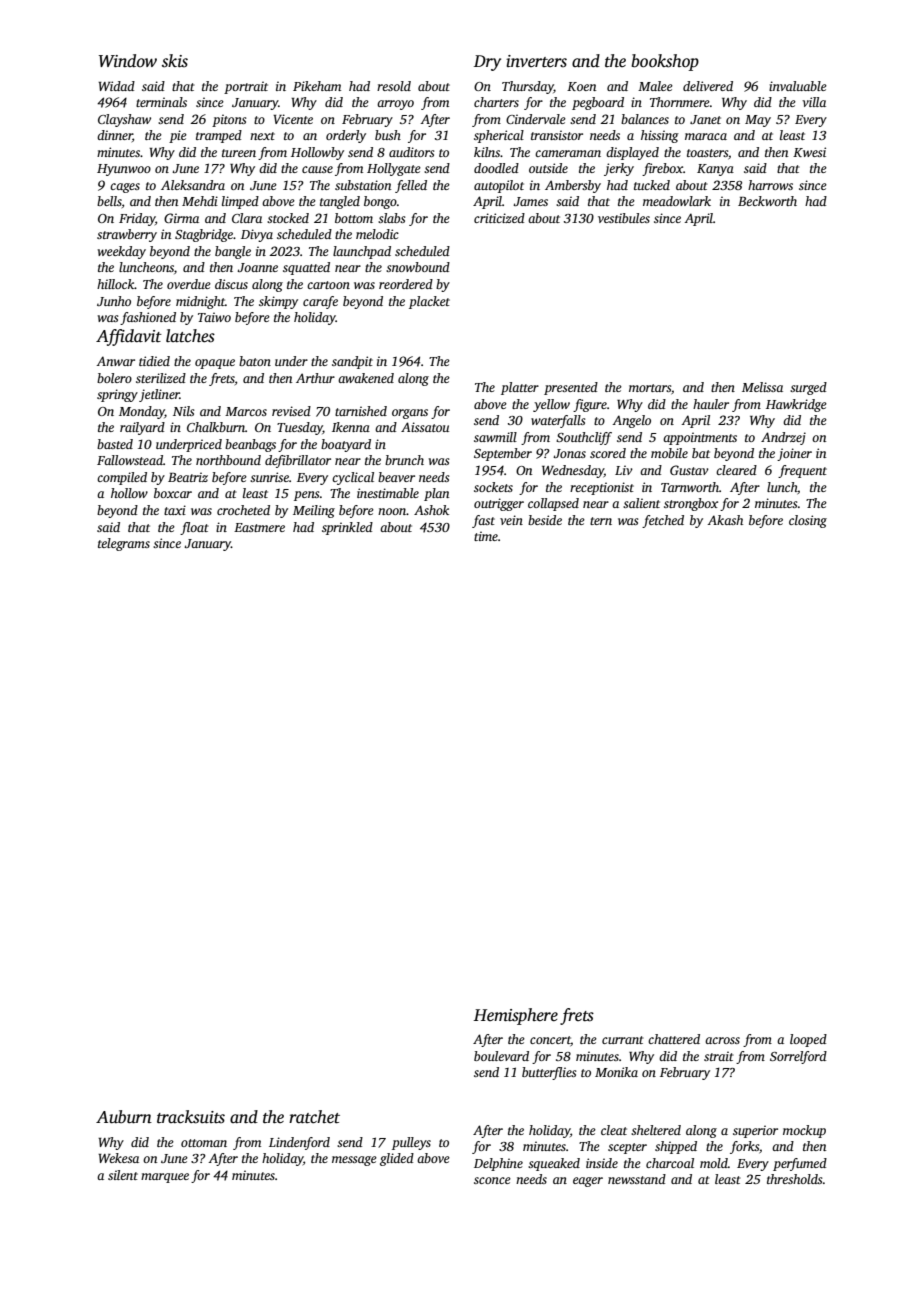 Image resolution: width=924 pixels, height=1314 pixels. Describe the element at coordinates (429, 302) in the document. I see `placket` at that location.
